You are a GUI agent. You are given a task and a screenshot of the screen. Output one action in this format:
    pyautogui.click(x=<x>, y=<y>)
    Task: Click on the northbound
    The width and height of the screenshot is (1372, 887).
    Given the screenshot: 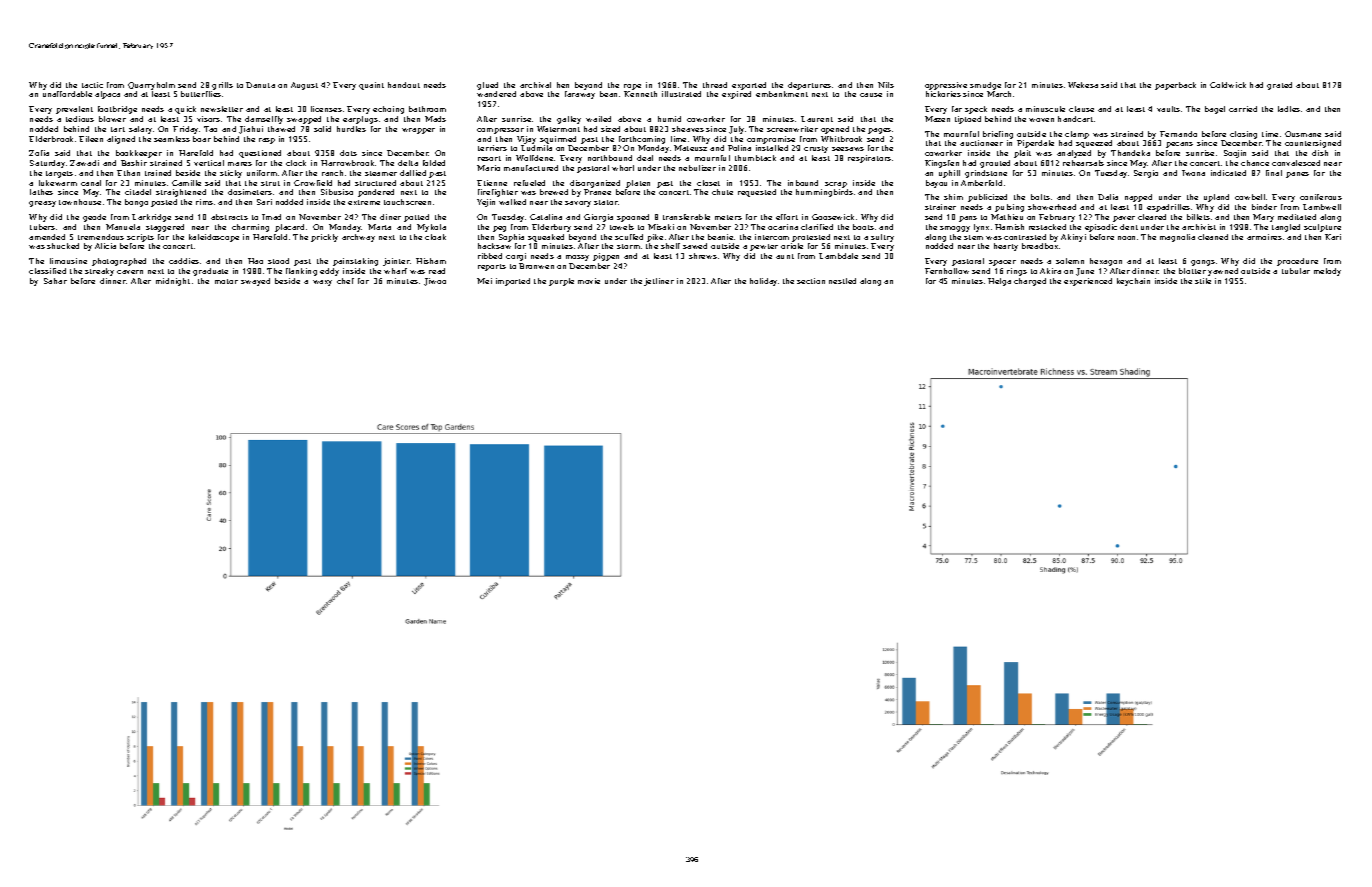 What is the action you would take?
    pyautogui.click(x=610, y=158)
